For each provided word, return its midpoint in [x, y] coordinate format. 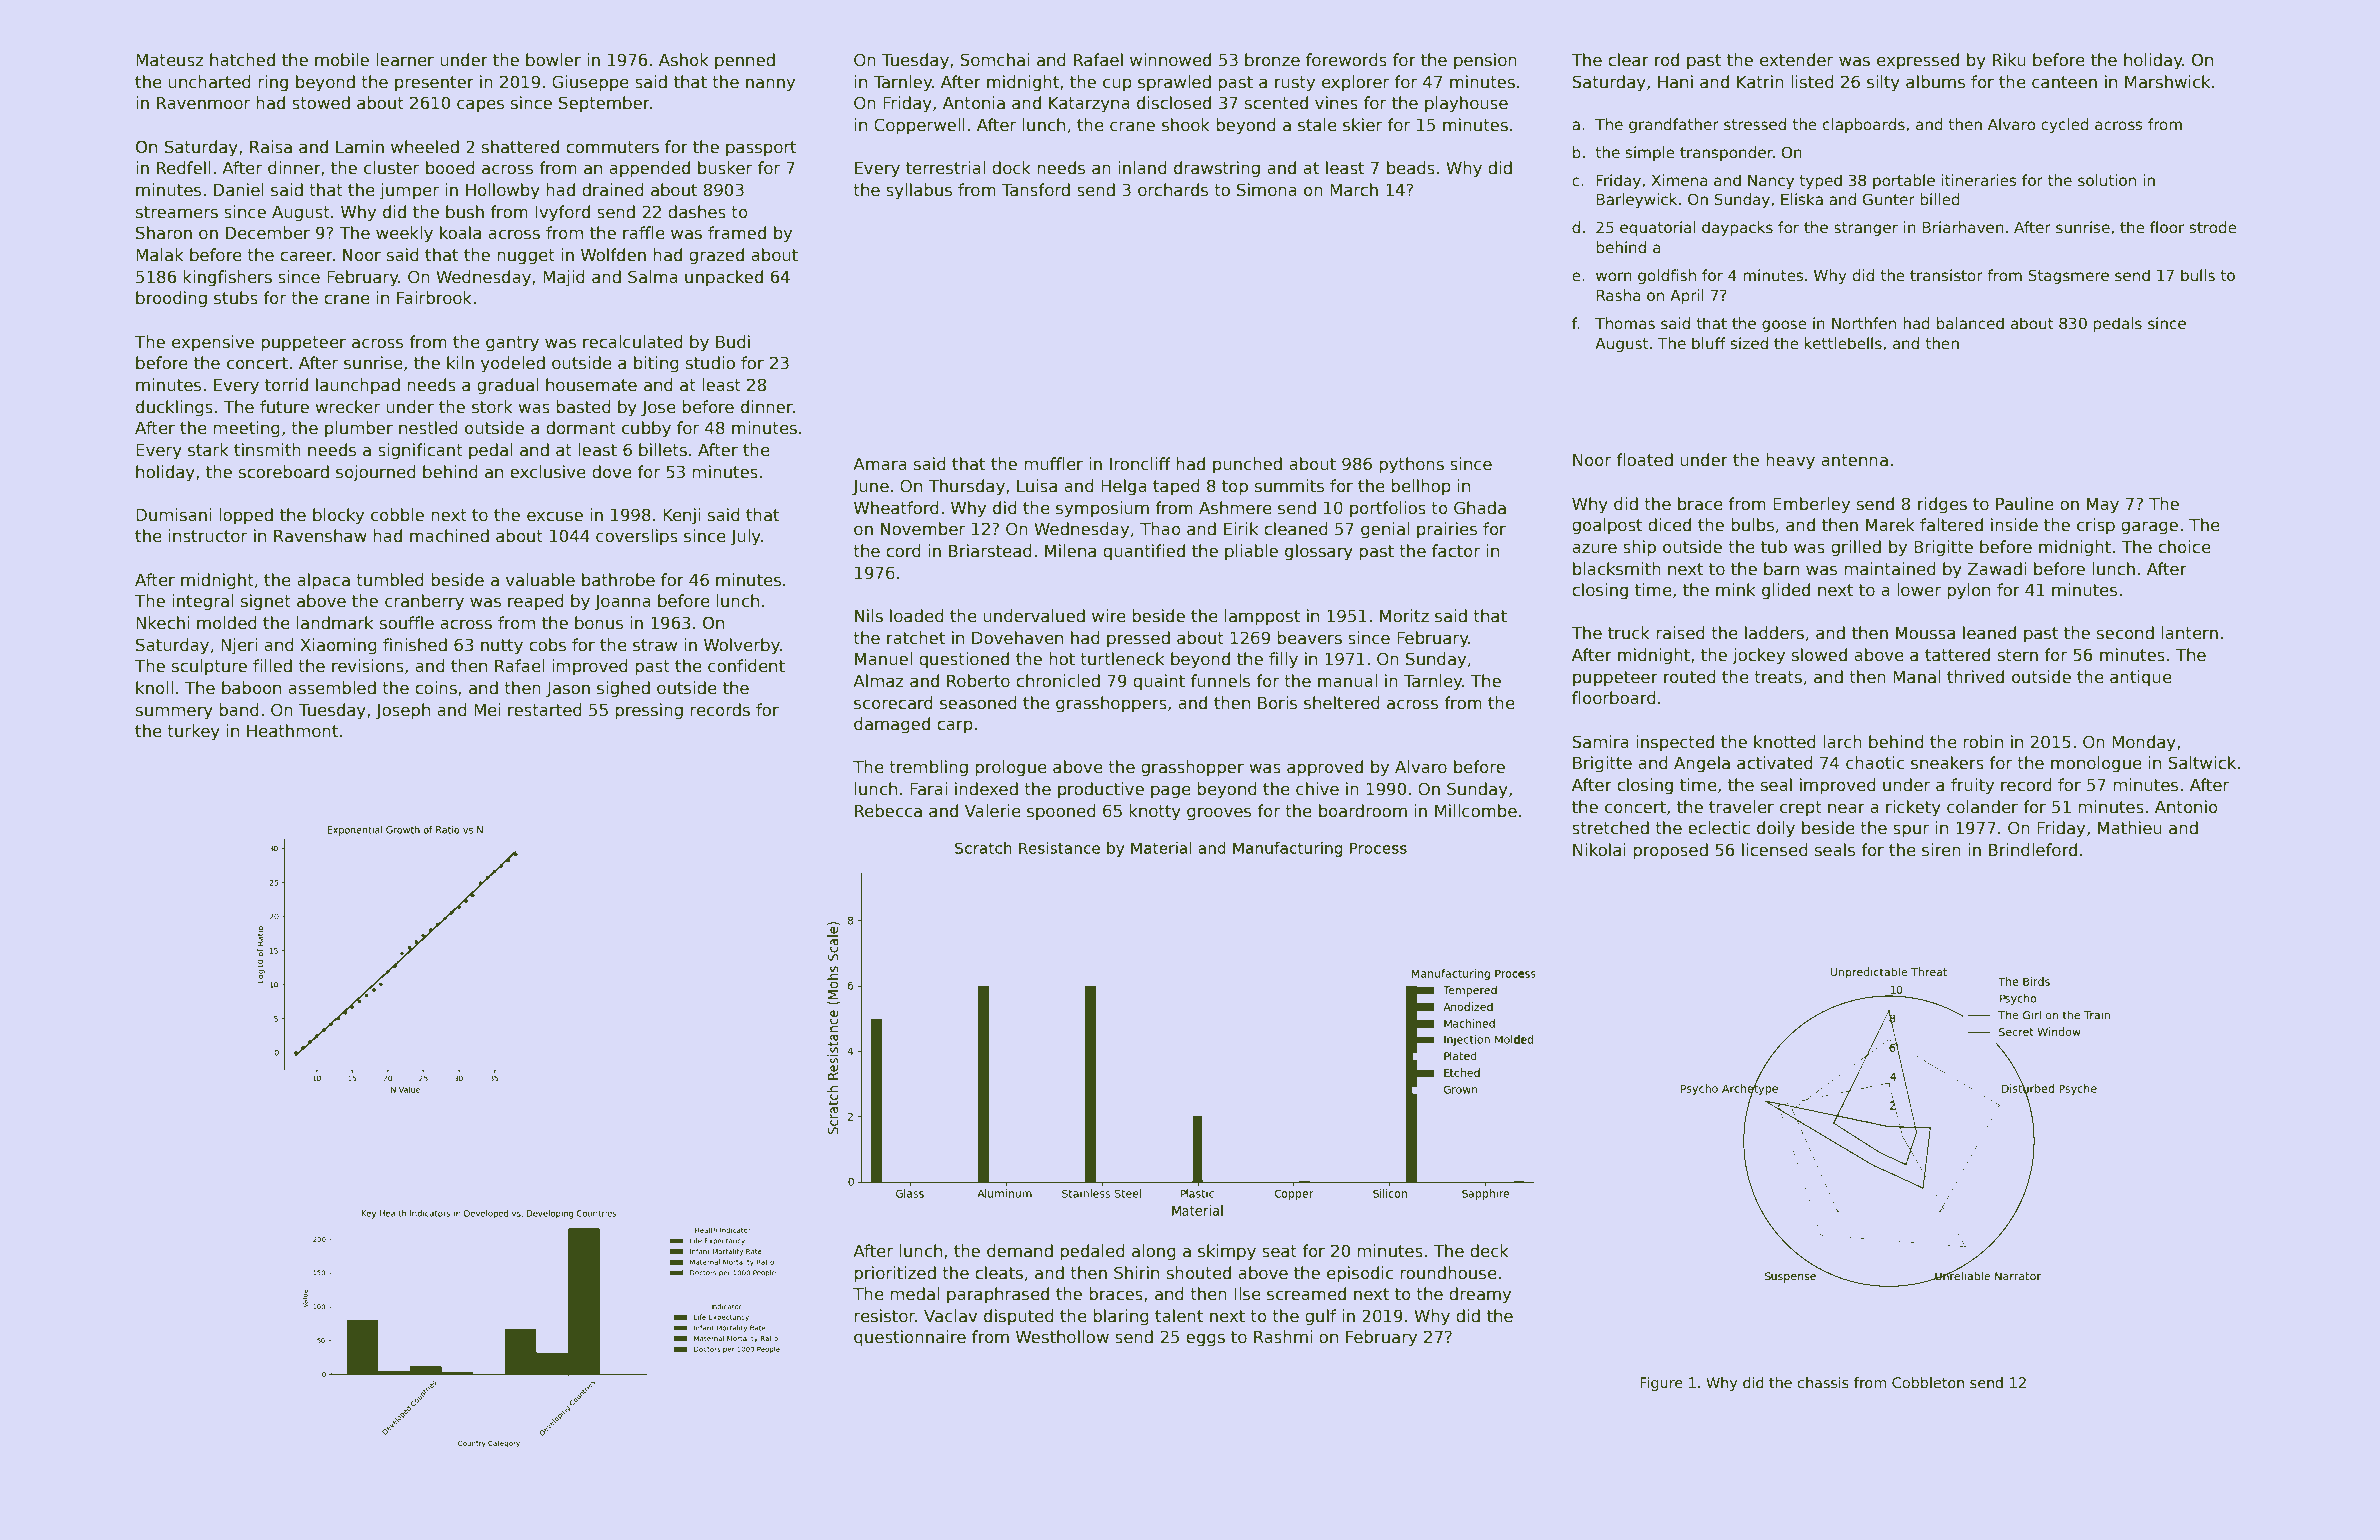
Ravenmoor [203, 103]
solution [2107, 180]
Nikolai [1599, 850]
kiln [460, 362]
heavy [1790, 461]
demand [1020, 1251]
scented [1276, 103]
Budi [733, 342]
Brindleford [2033, 850]
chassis [1823, 1382]
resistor [884, 1316]
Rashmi [1283, 1337]
